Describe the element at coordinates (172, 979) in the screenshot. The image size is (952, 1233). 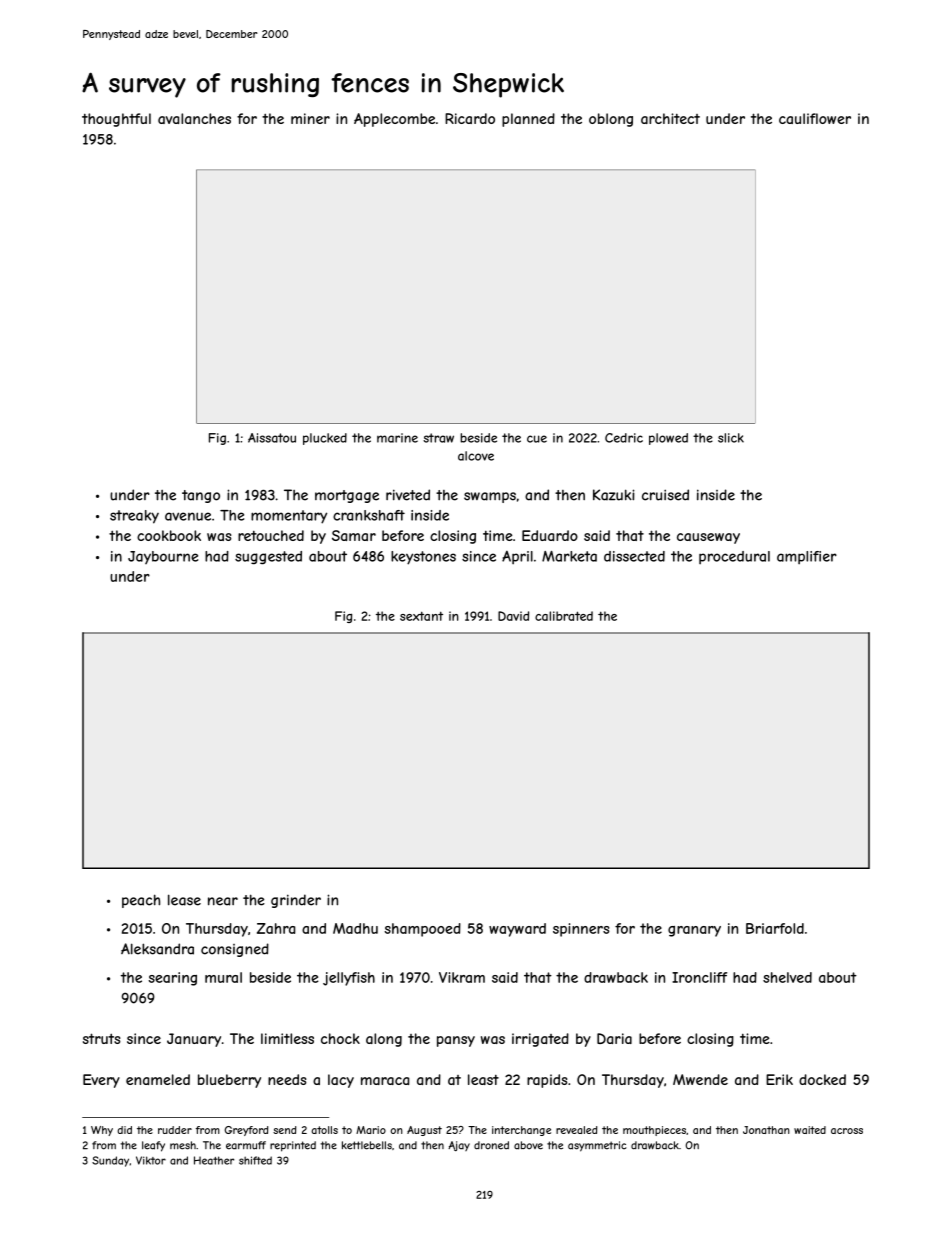
I see `searing` at that location.
